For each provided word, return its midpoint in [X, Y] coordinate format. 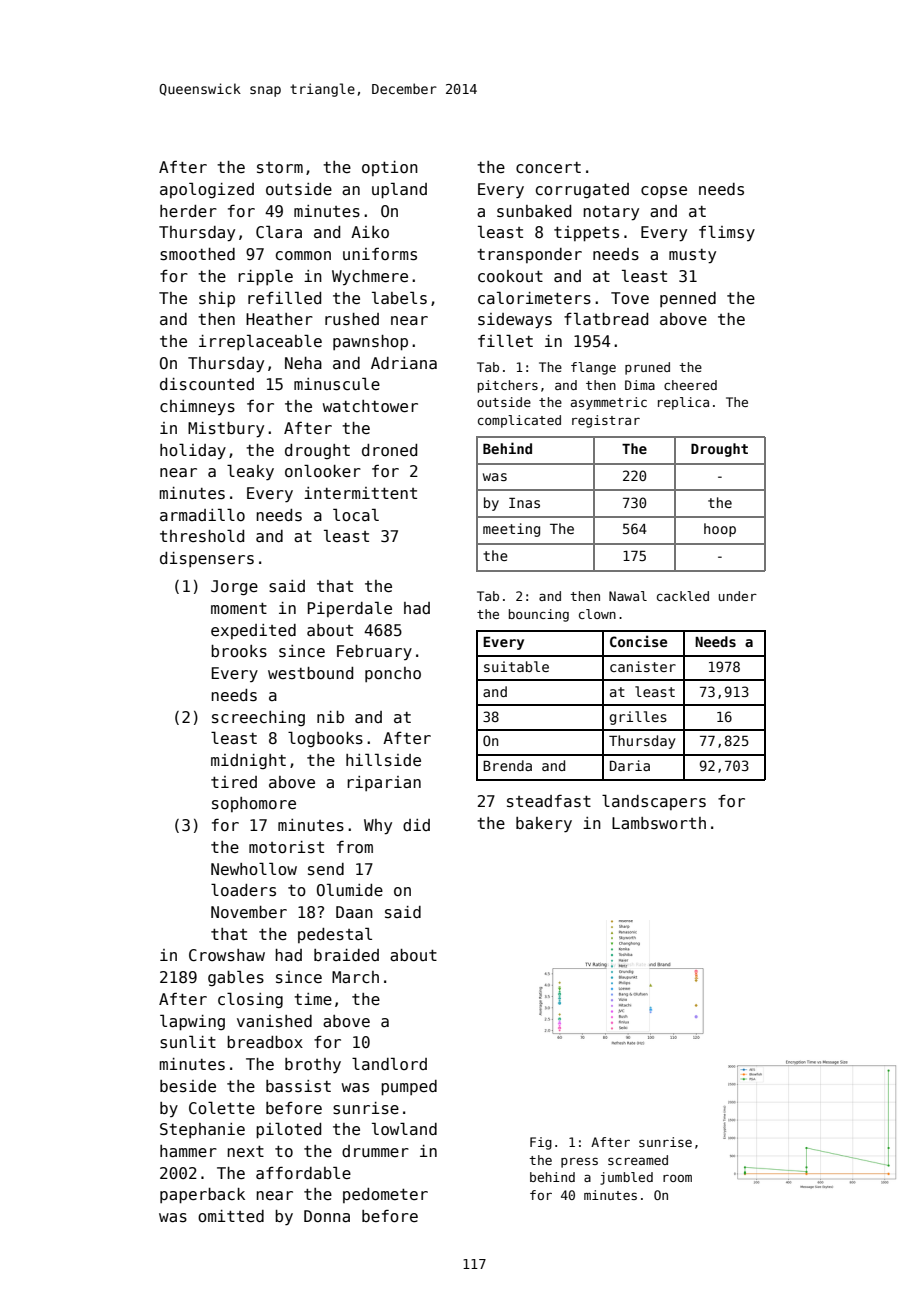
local [356, 515]
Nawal [628, 596]
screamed [638, 1160]
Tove [630, 298]
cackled [683, 596]
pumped [409, 1088]
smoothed [197, 254]
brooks [239, 651]
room [677, 1178]
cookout [510, 276]
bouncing [539, 615]
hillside [383, 759]
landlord [389, 1063]
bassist [298, 1086]
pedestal [335, 935]
